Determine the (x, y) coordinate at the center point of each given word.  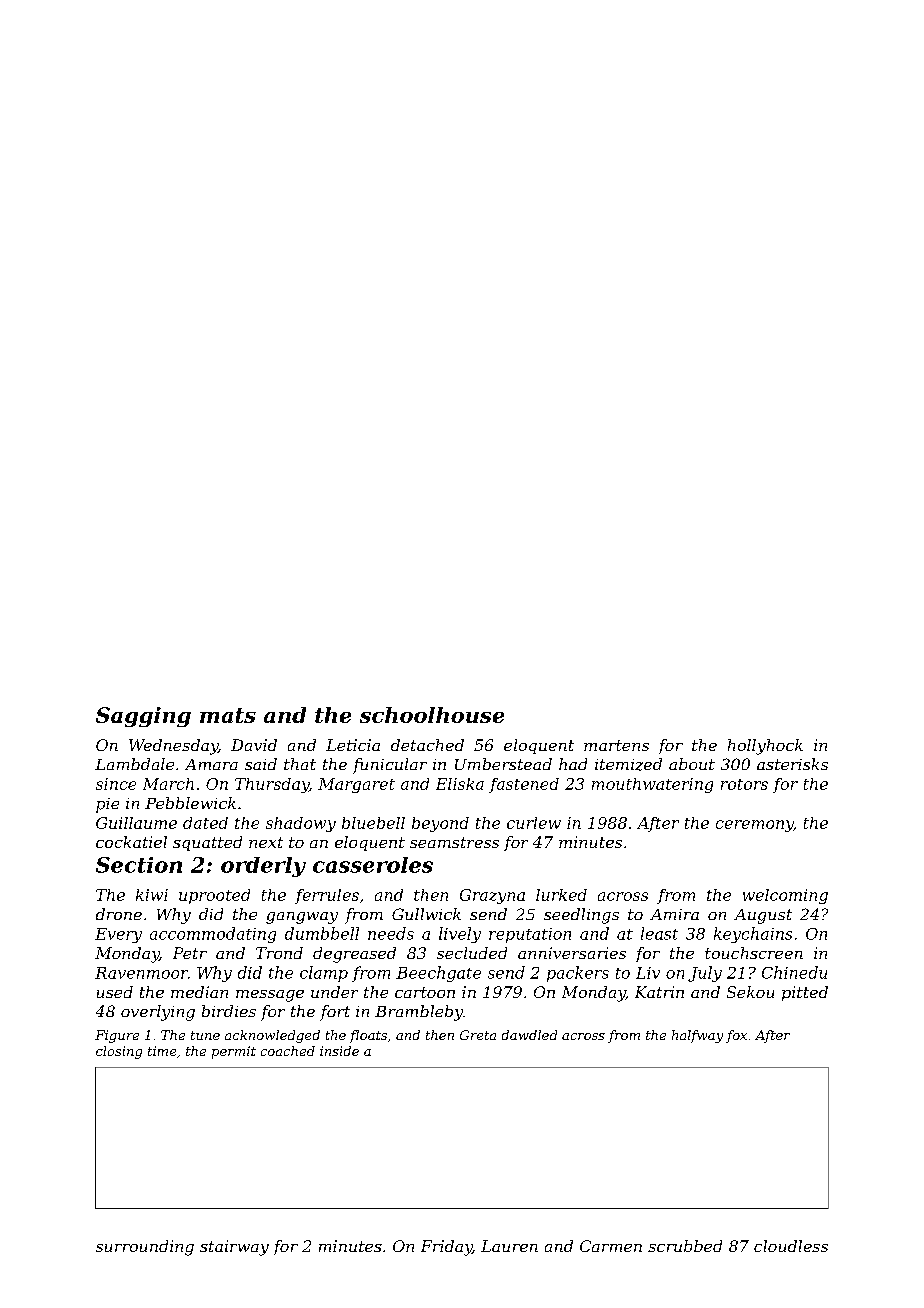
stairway (234, 1248)
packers (578, 974)
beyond (440, 824)
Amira (674, 914)
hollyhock (765, 747)
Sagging (143, 717)
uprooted (214, 896)
